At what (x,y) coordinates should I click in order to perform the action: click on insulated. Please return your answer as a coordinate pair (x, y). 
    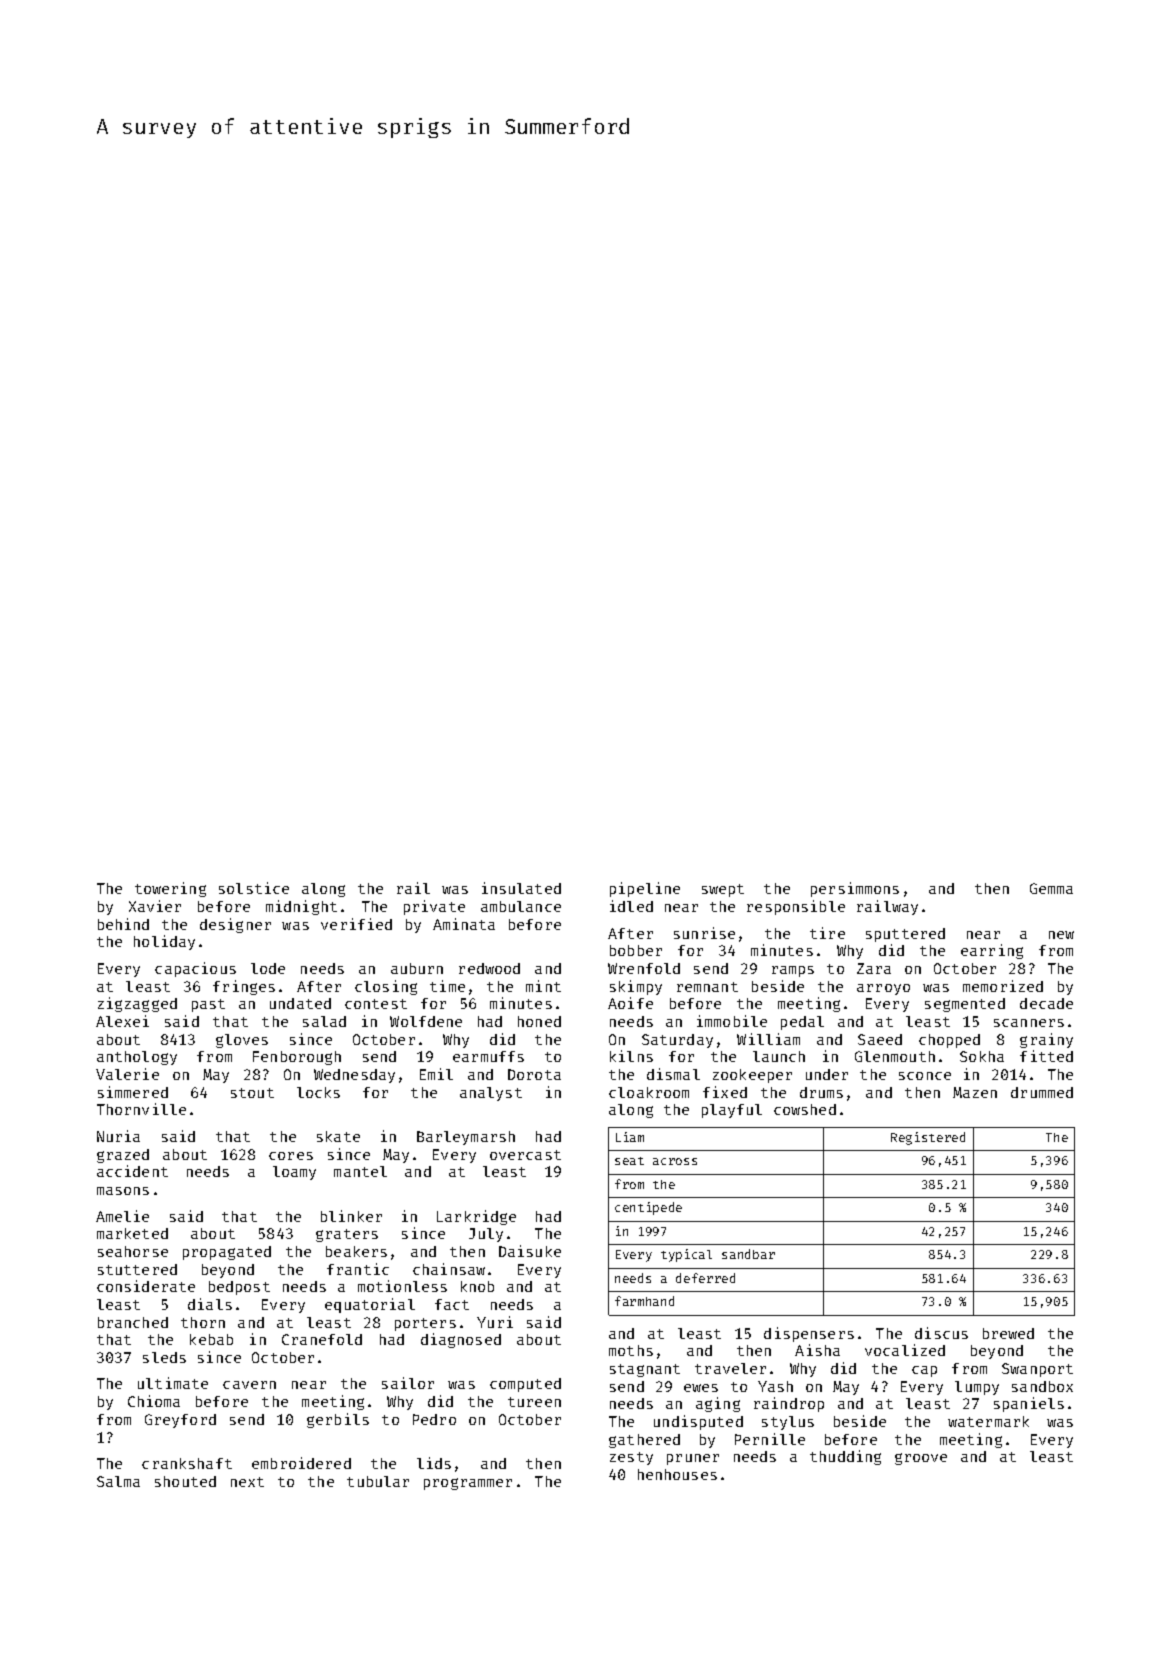
    Looking at the image, I should click on (521, 888).
